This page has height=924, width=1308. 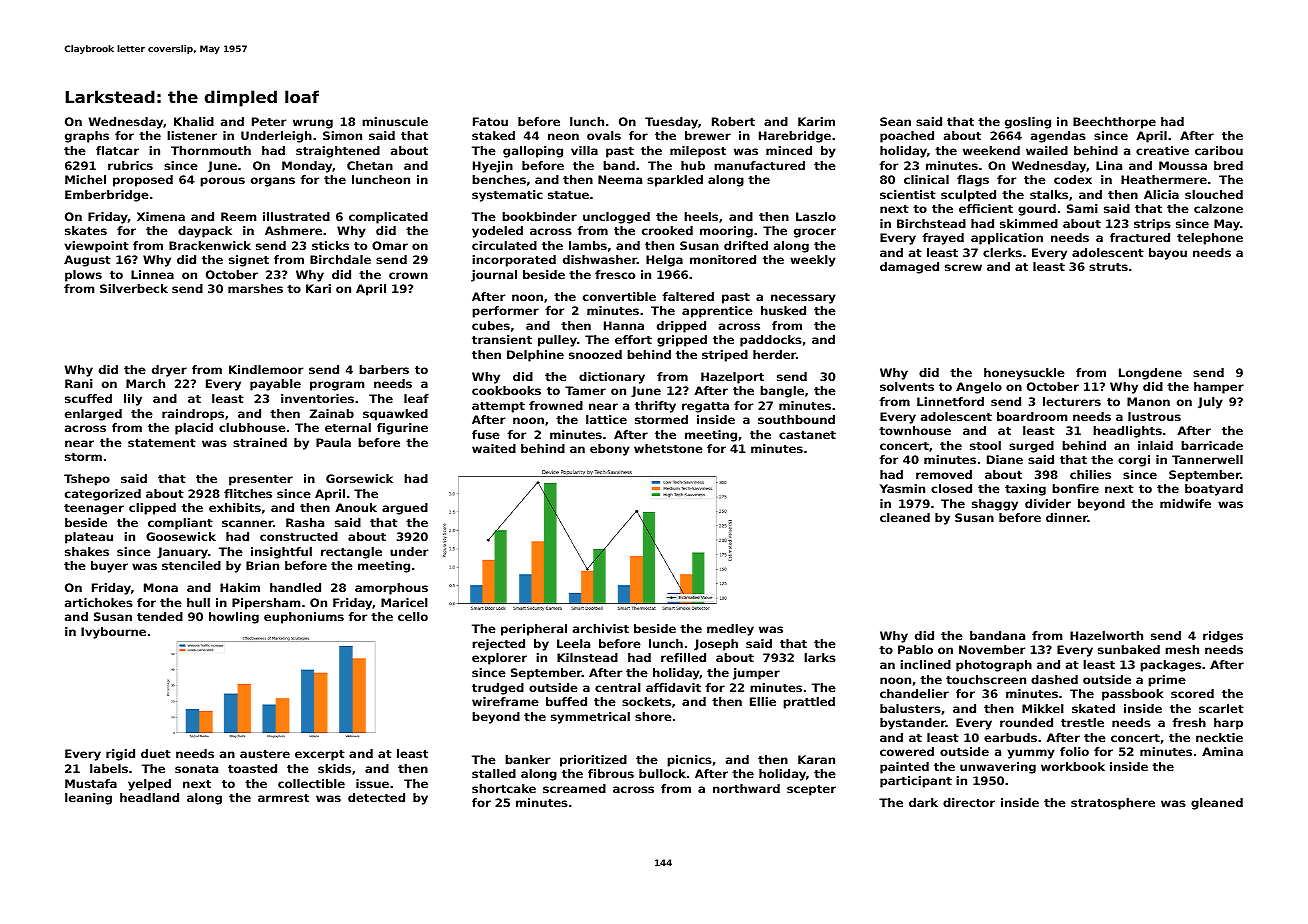 What do you see at coordinates (1029, 223) in the page?
I see `skimmed` at bounding box center [1029, 223].
